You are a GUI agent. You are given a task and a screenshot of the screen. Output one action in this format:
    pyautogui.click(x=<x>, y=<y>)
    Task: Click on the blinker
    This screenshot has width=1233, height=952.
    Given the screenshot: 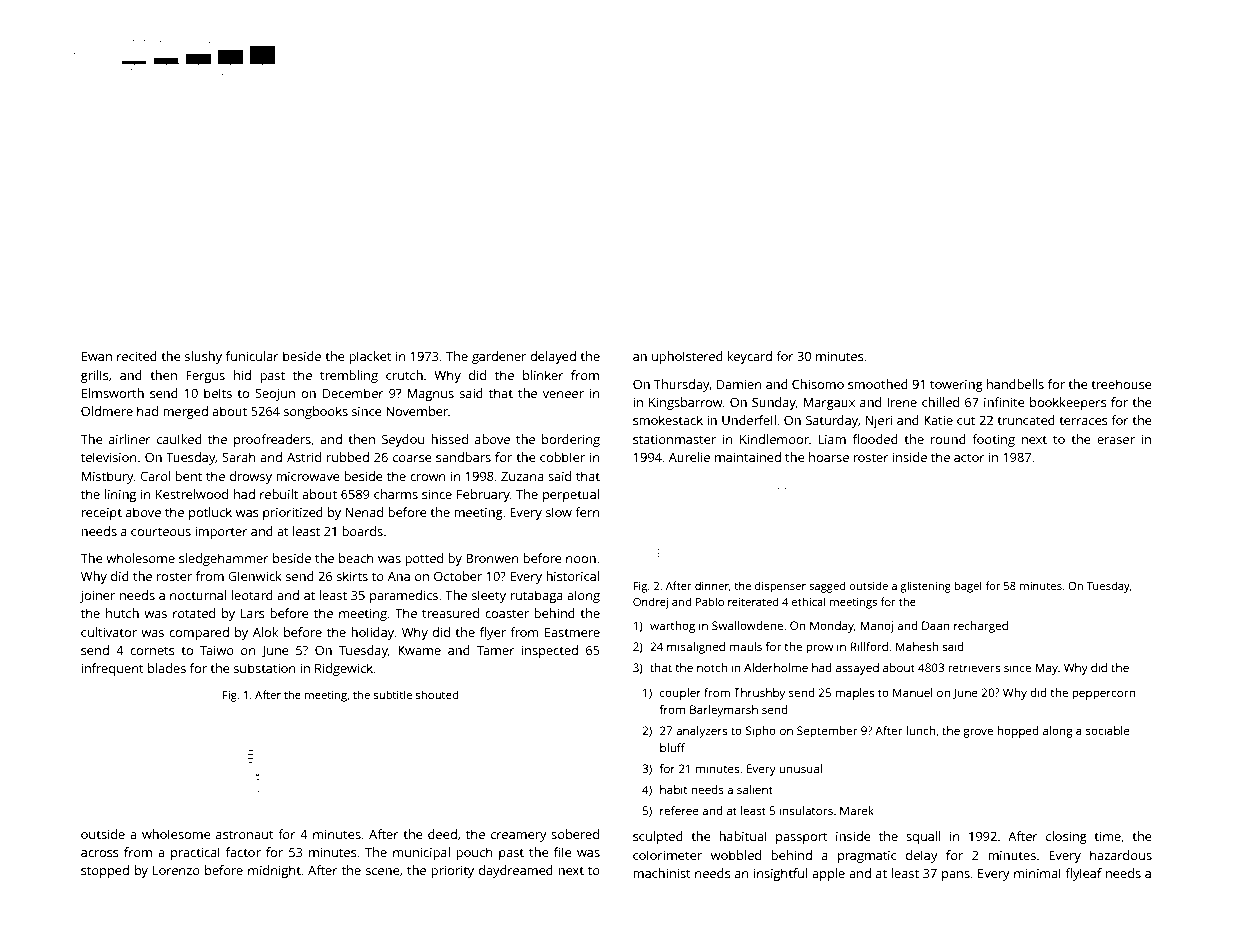 What is the action you would take?
    pyautogui.click(x=543, y=375)
